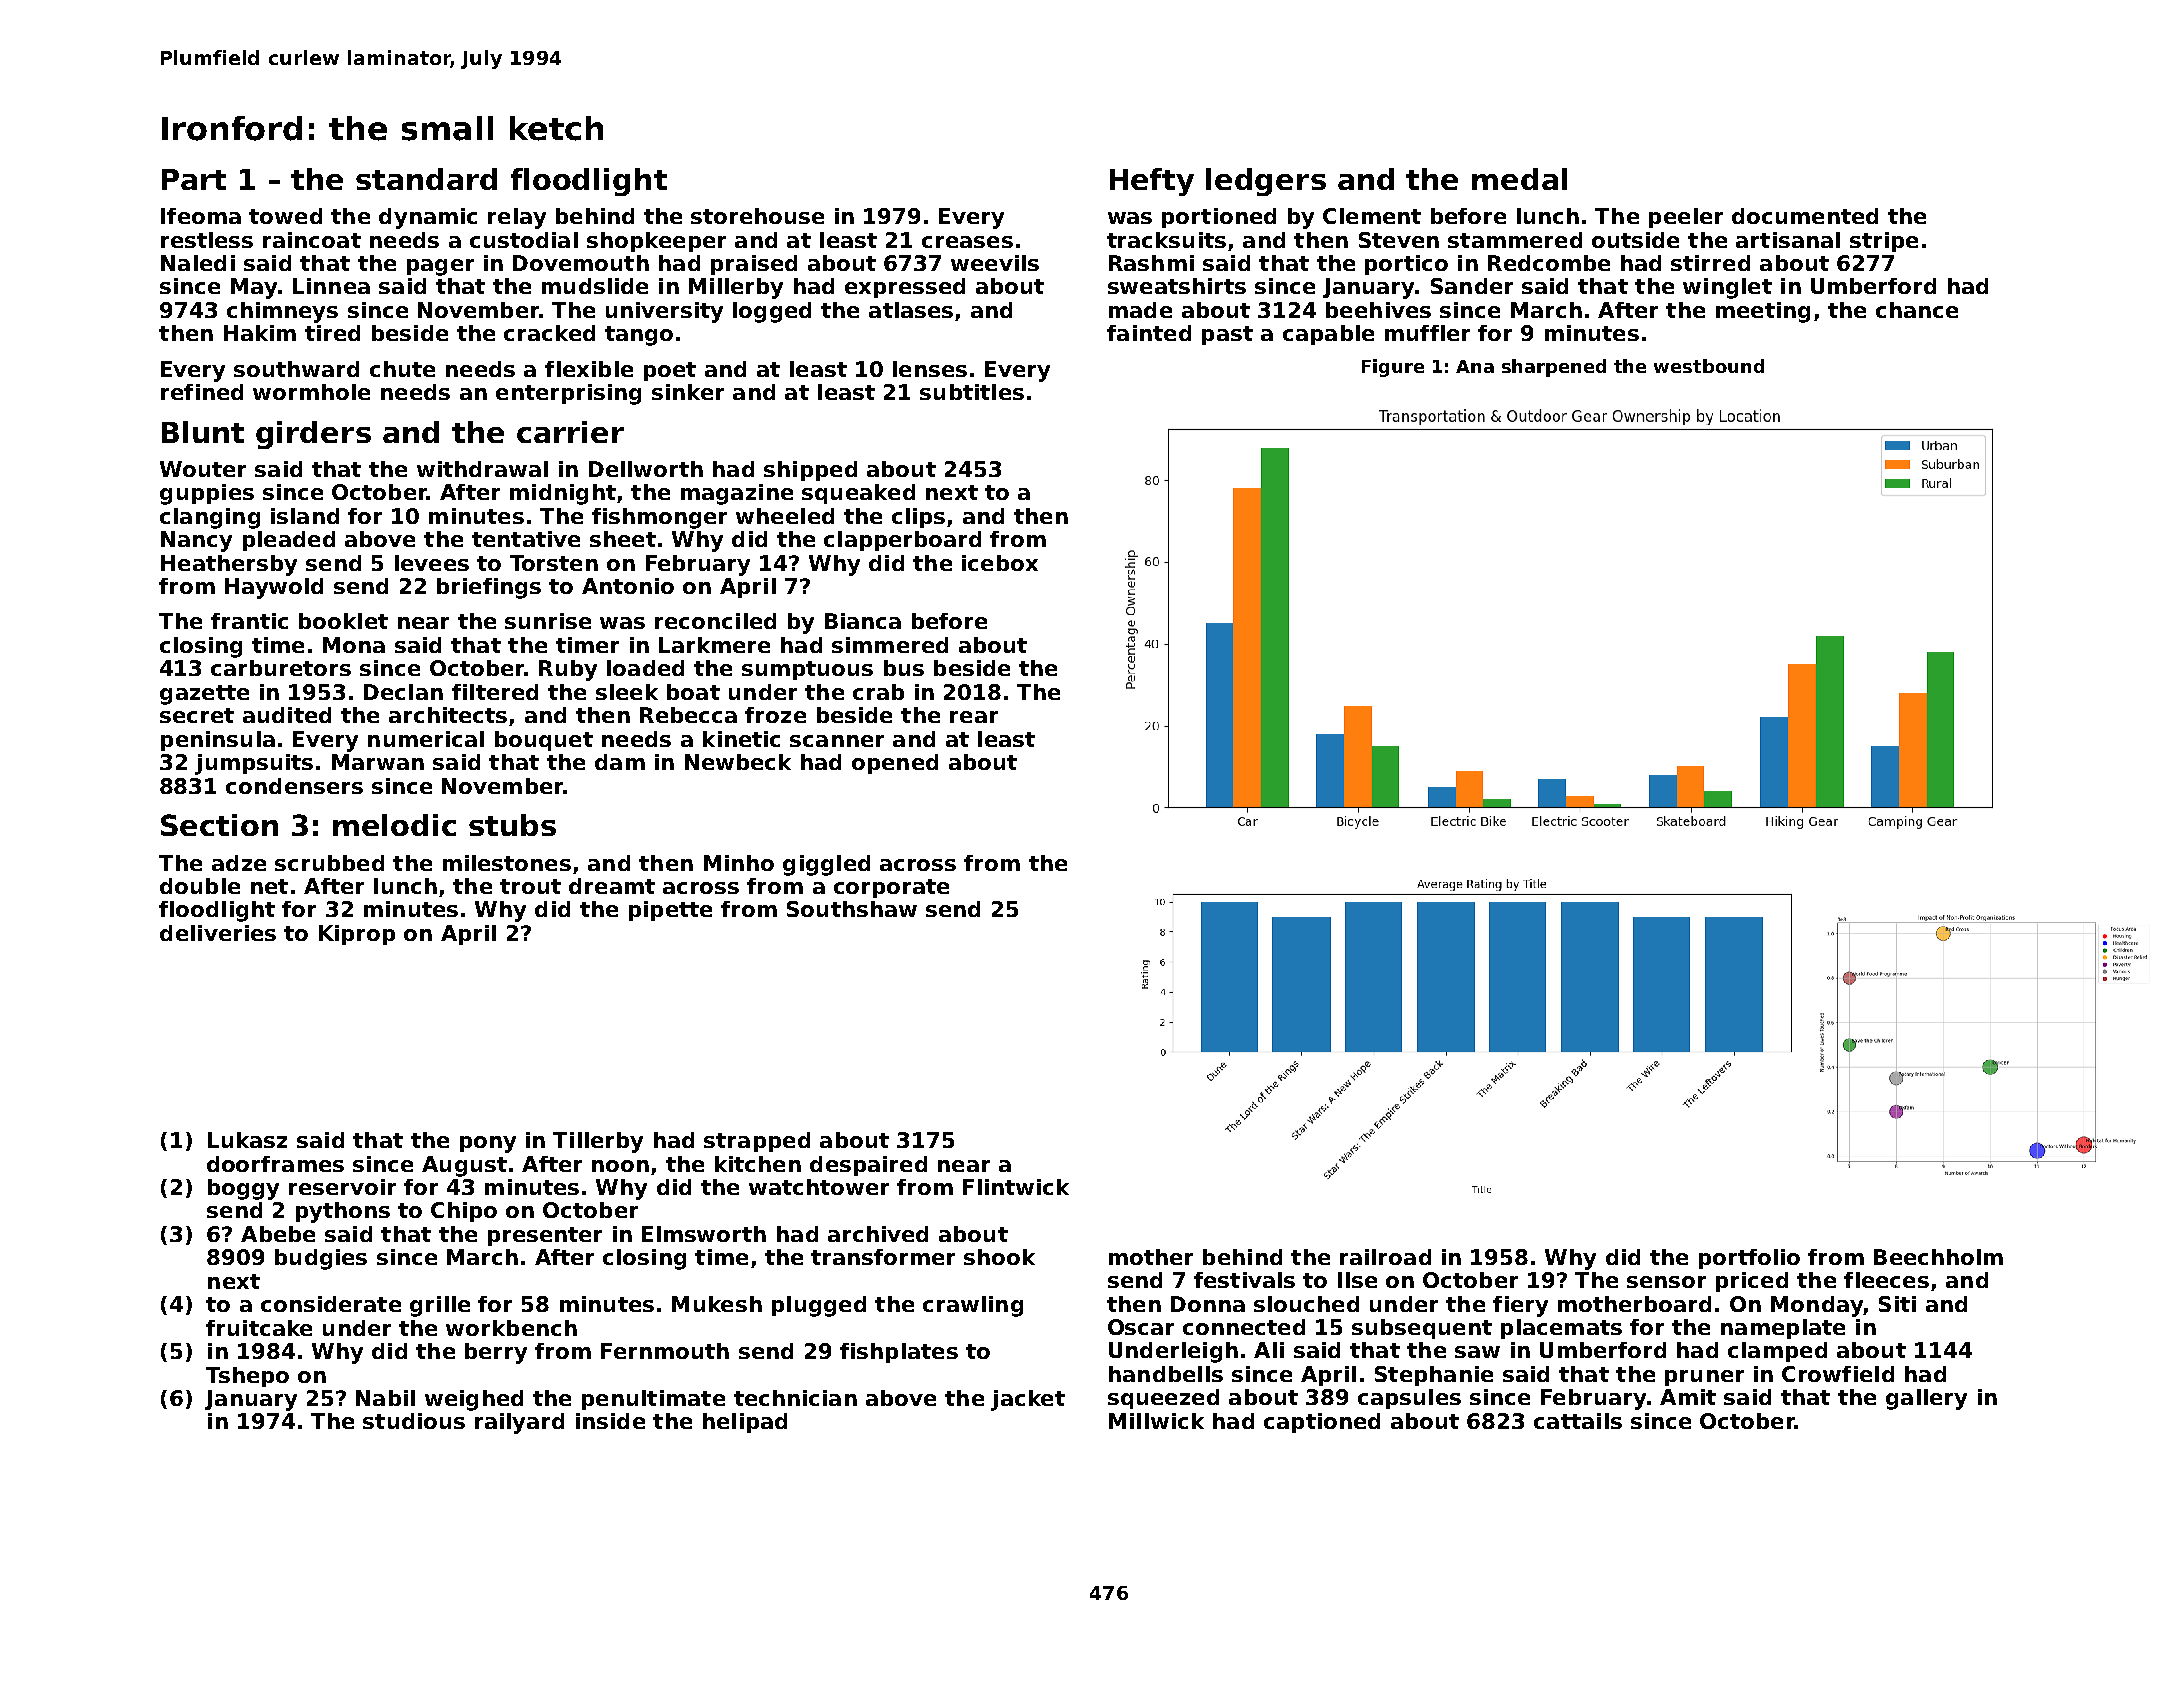 The width and height of the screenshot is (2178, 1683). What do you see at coordinates (414, 1421) in the screenshot?
I see `studious` at bounding box center [414, 1421].
